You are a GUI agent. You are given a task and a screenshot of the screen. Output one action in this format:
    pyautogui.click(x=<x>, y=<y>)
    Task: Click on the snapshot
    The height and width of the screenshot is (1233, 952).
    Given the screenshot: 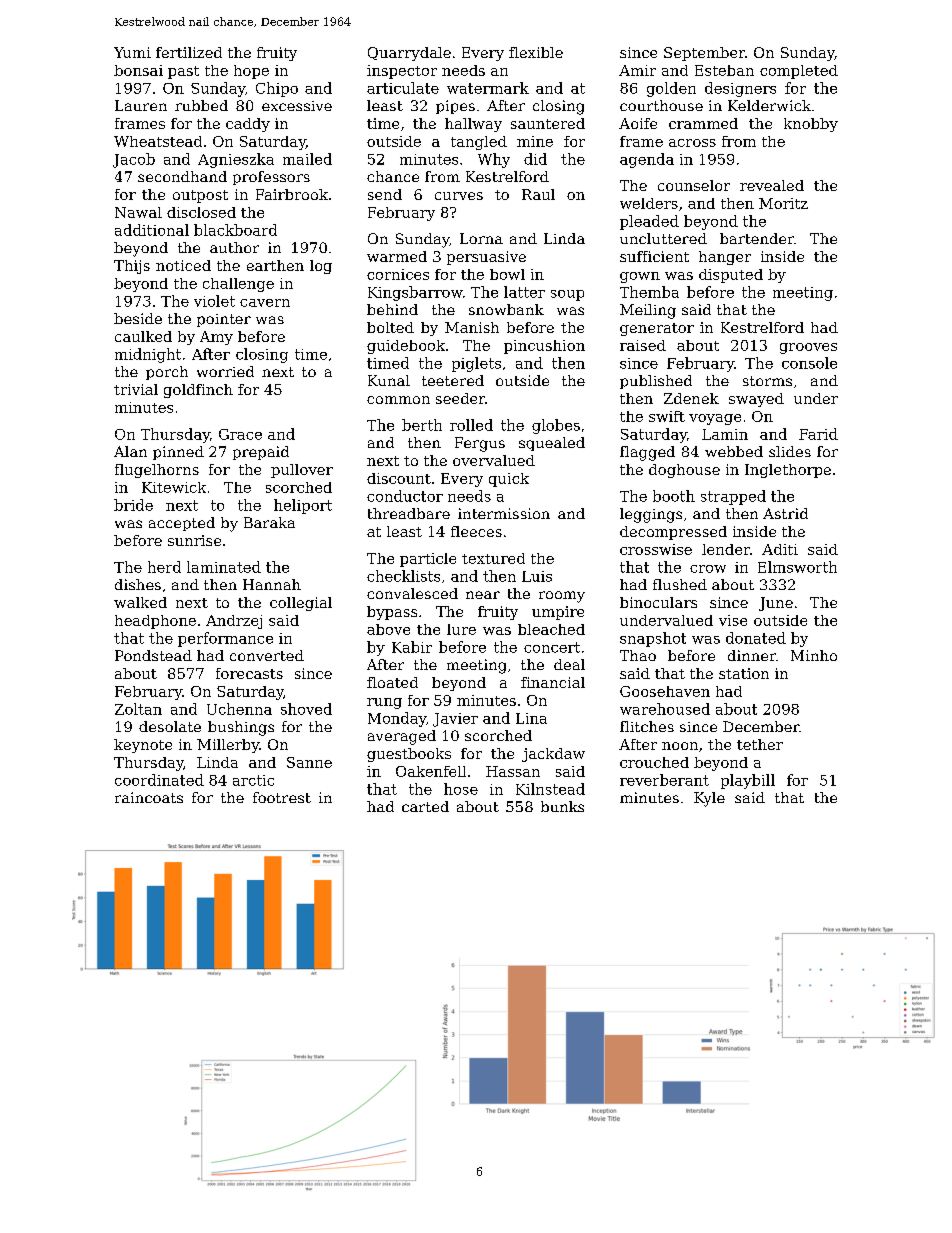 What is the action you would take?
    pyautogui.click(x=653, y=639)
